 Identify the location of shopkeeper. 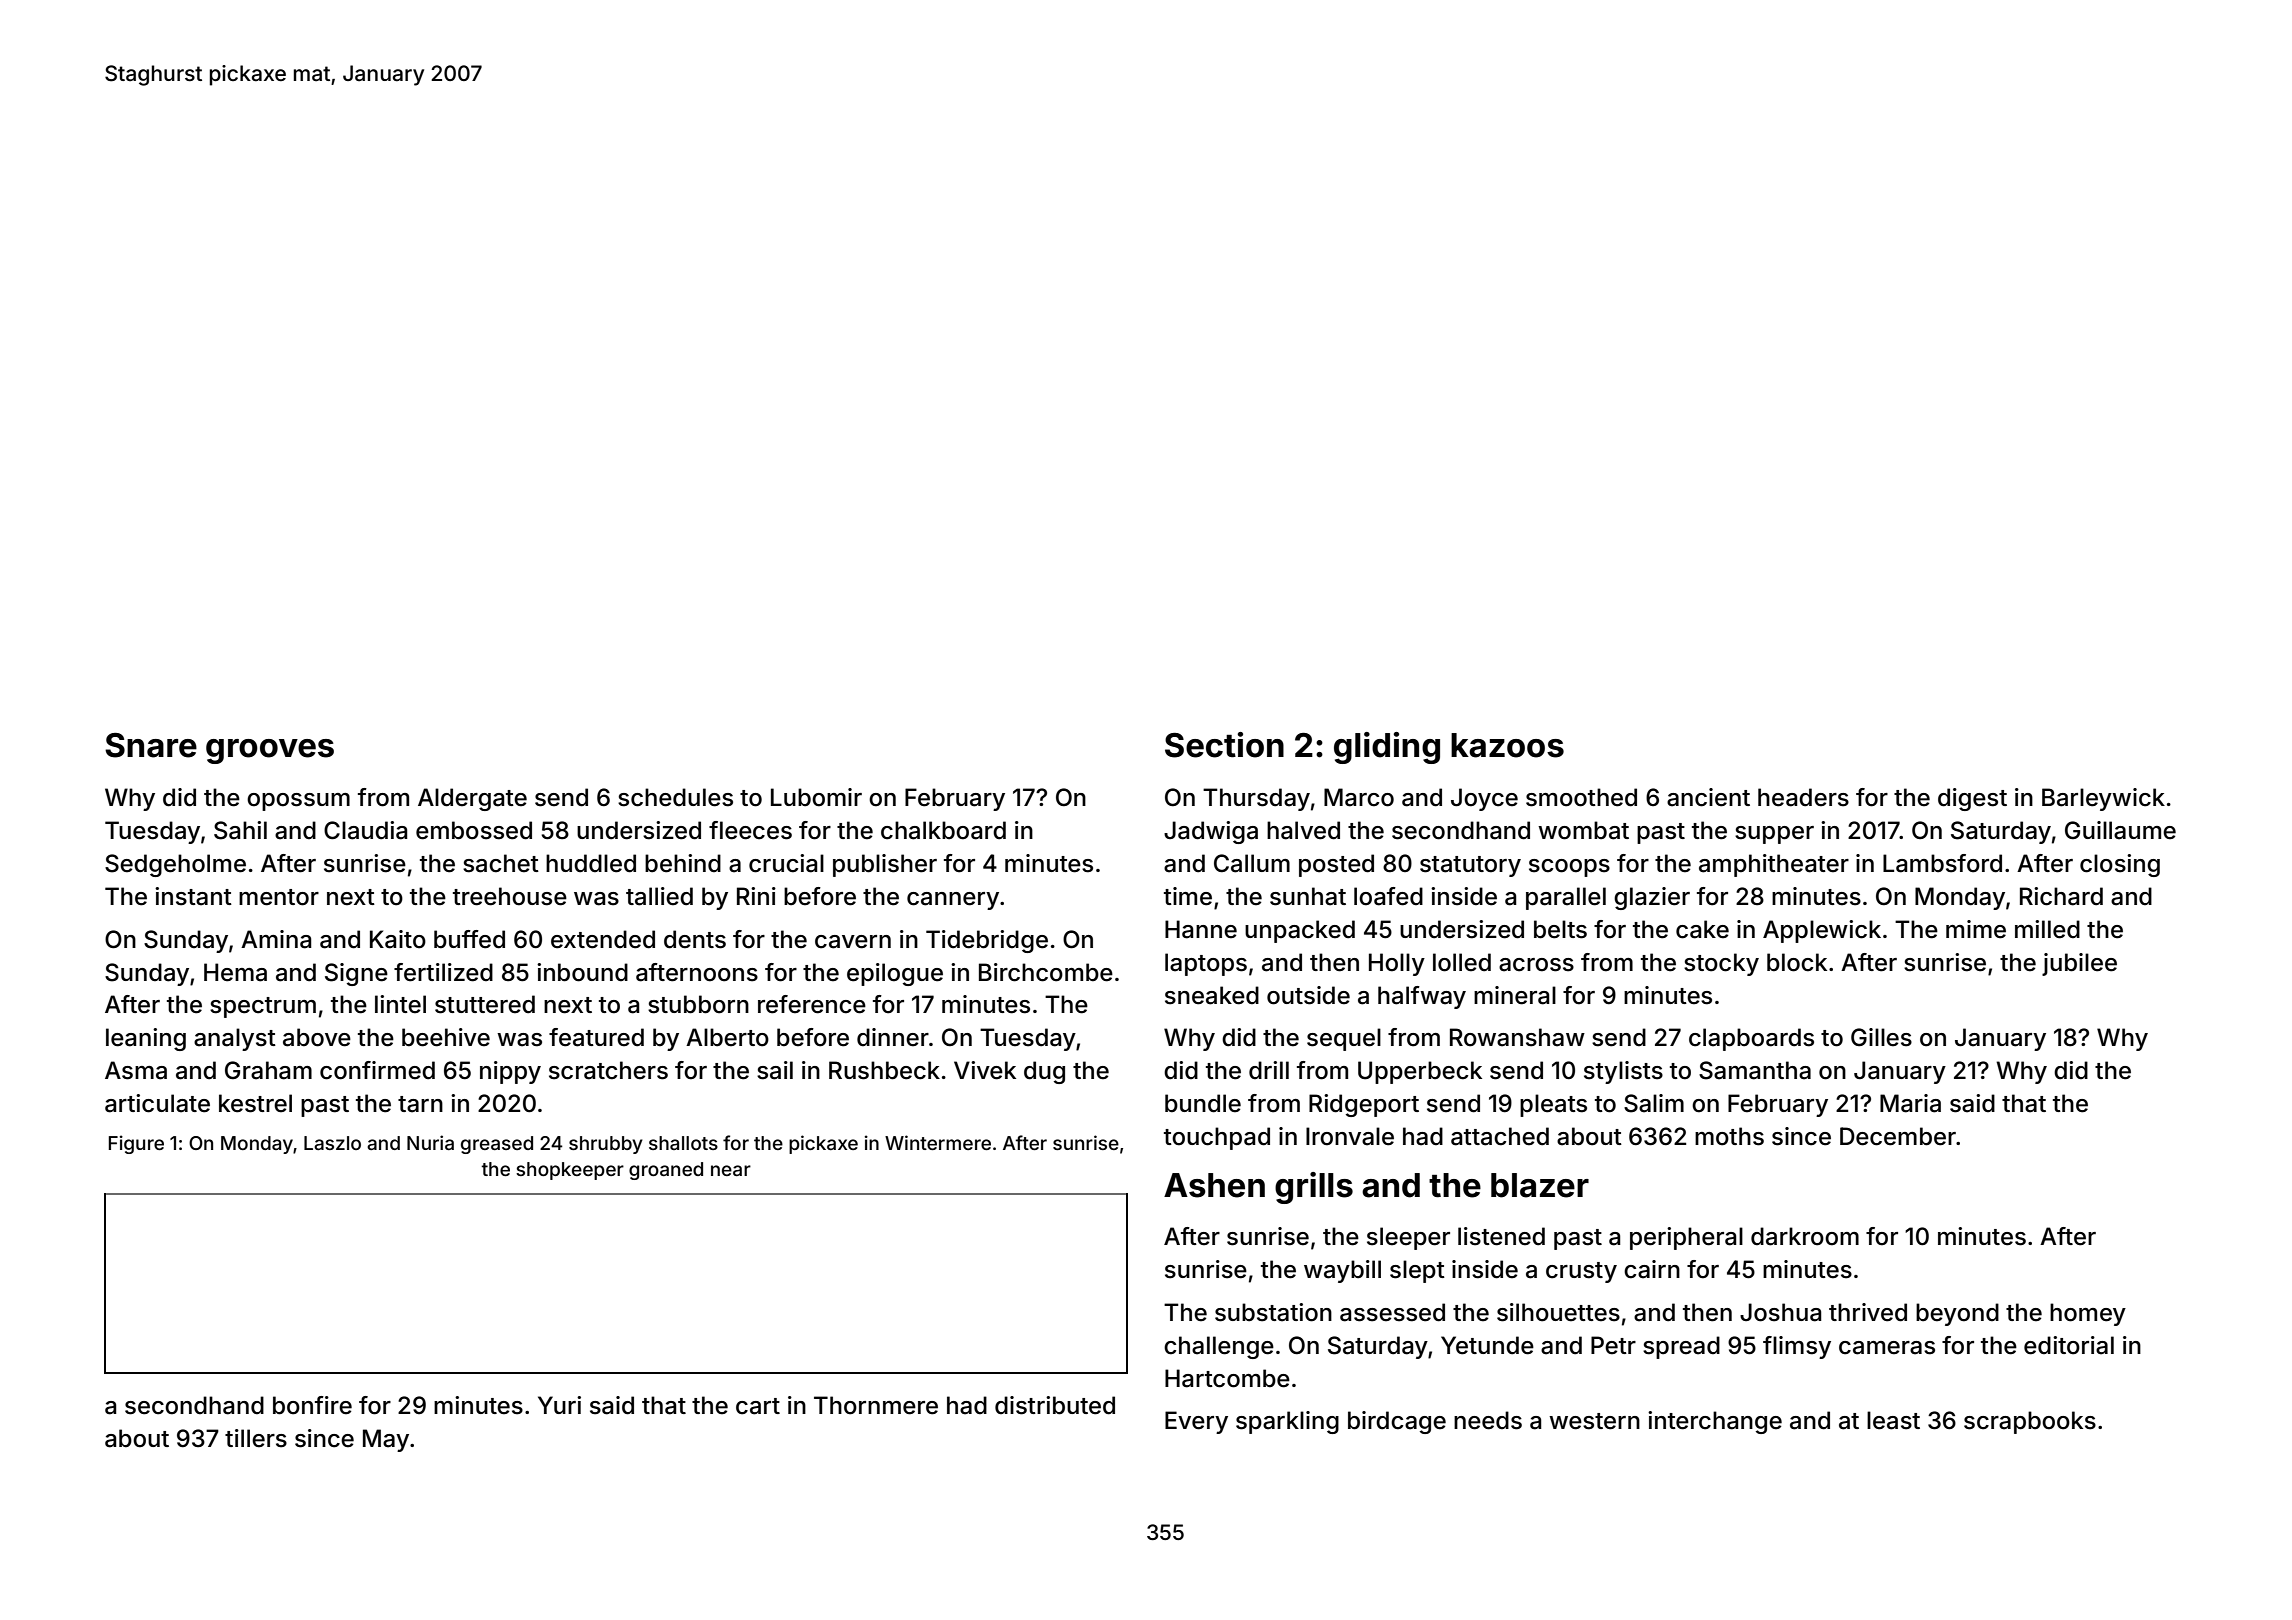
(570, 1171).
